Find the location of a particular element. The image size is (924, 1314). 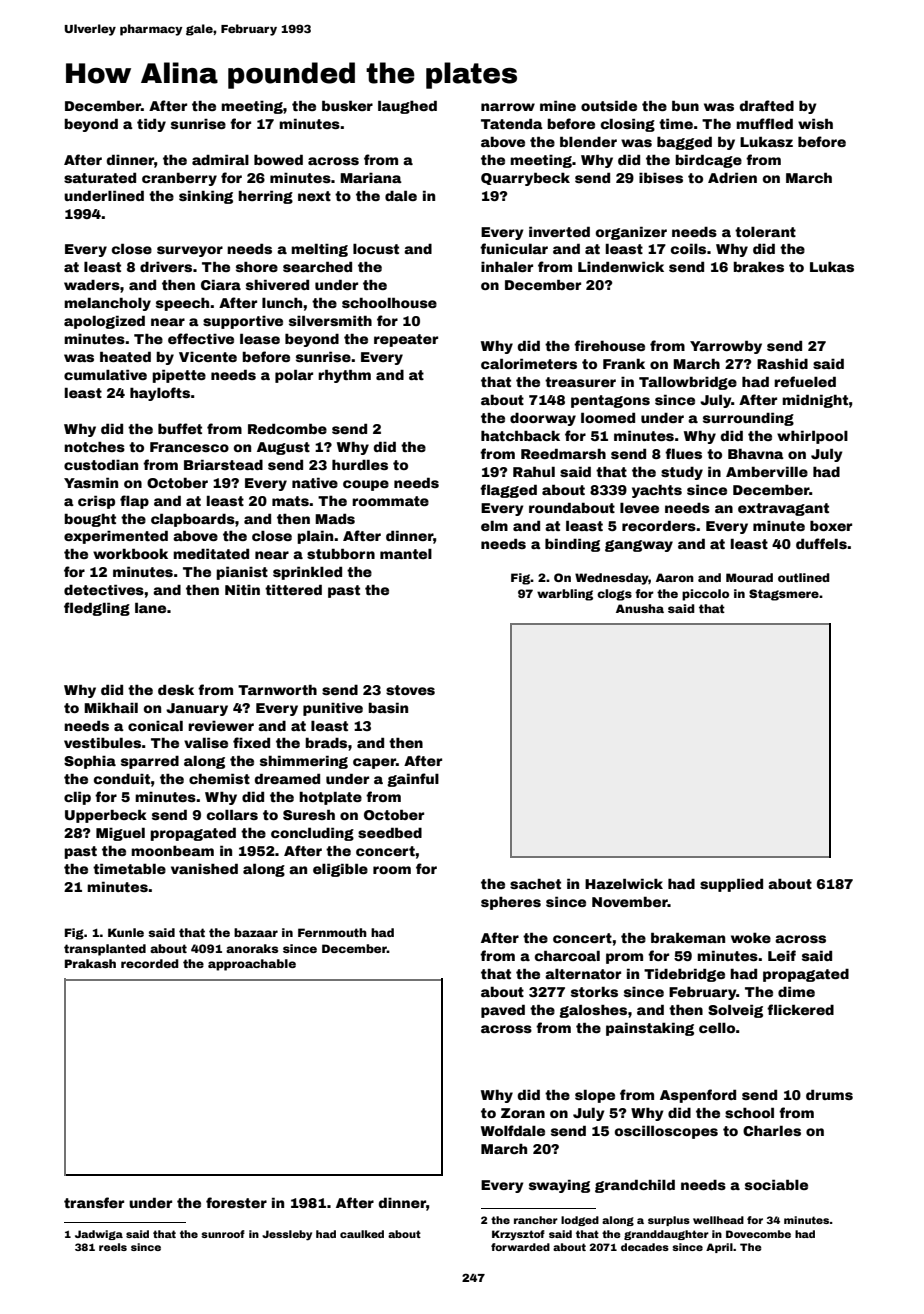

haylofts is located at coordinates (160, 394).
